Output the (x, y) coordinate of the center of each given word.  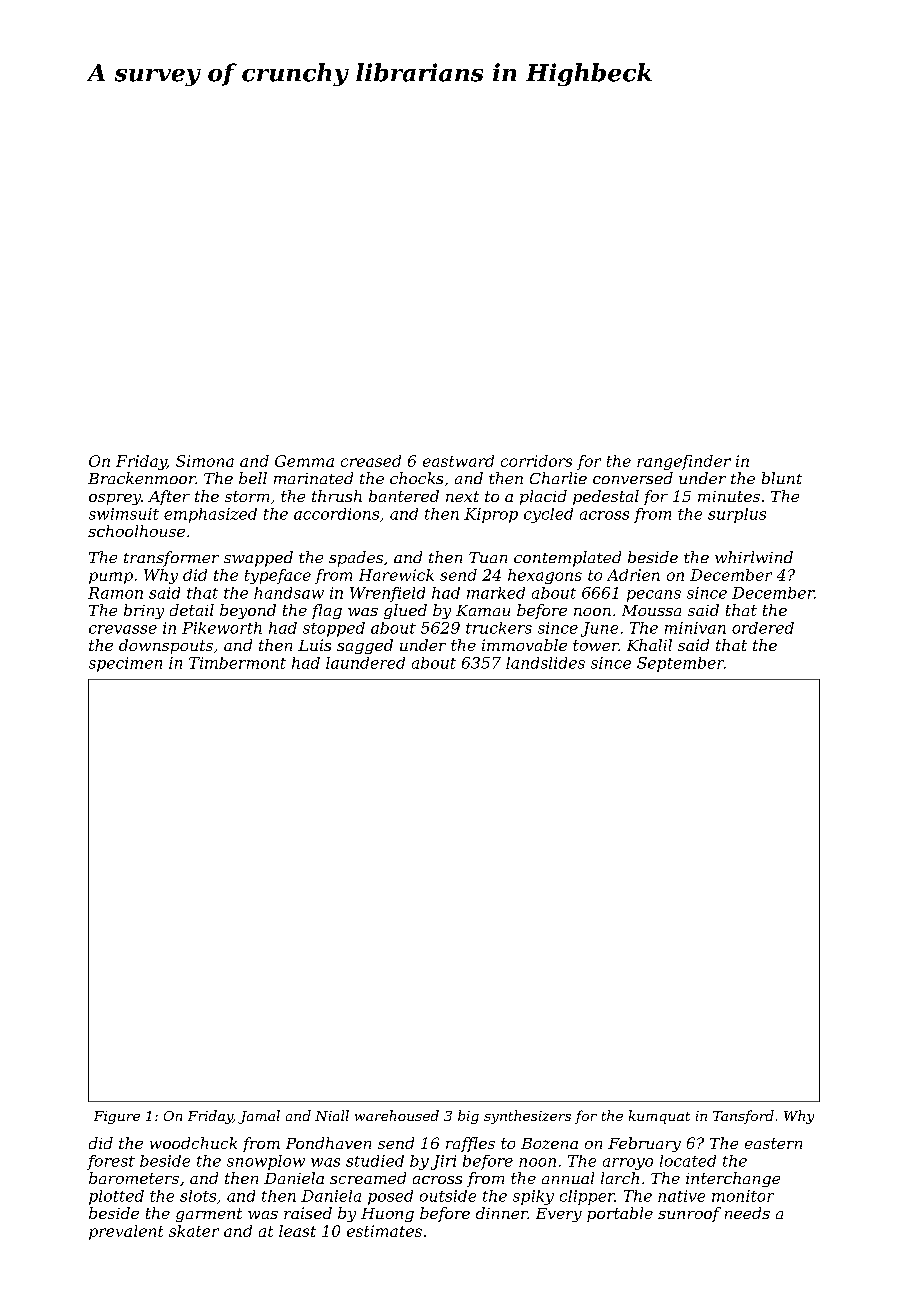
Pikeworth (222, 628)
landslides (545, 663)
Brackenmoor (142, 478)
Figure (117, 1117)
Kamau (483, 610)
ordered (763, 628)
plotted (116, 1197)
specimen (125, 664)
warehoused (397, 1115)
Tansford (743, 1117)
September (680, 664)
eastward (458, 461)
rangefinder (684, 462)
